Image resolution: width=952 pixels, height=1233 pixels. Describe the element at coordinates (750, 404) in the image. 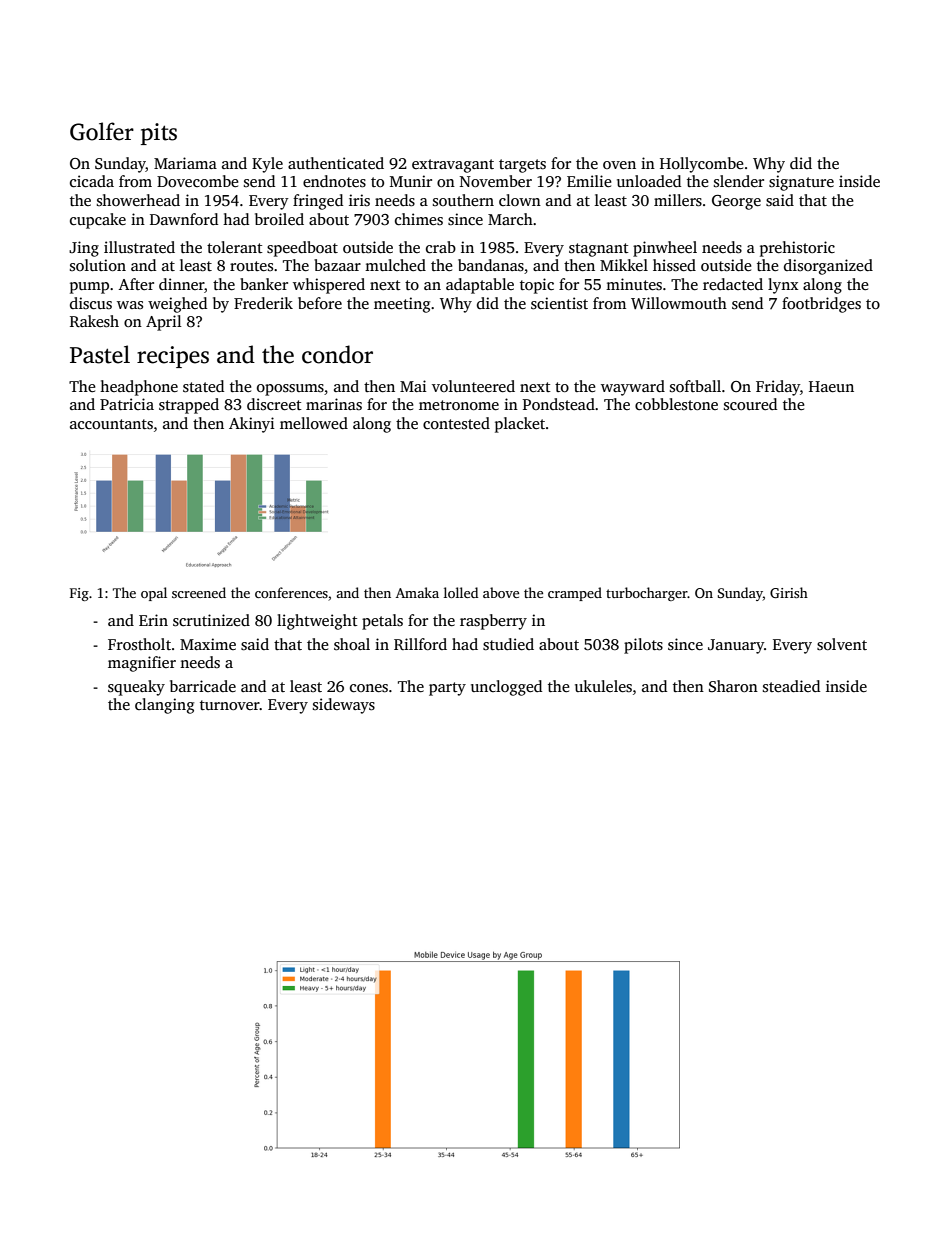

I see `scoured` at that location.
